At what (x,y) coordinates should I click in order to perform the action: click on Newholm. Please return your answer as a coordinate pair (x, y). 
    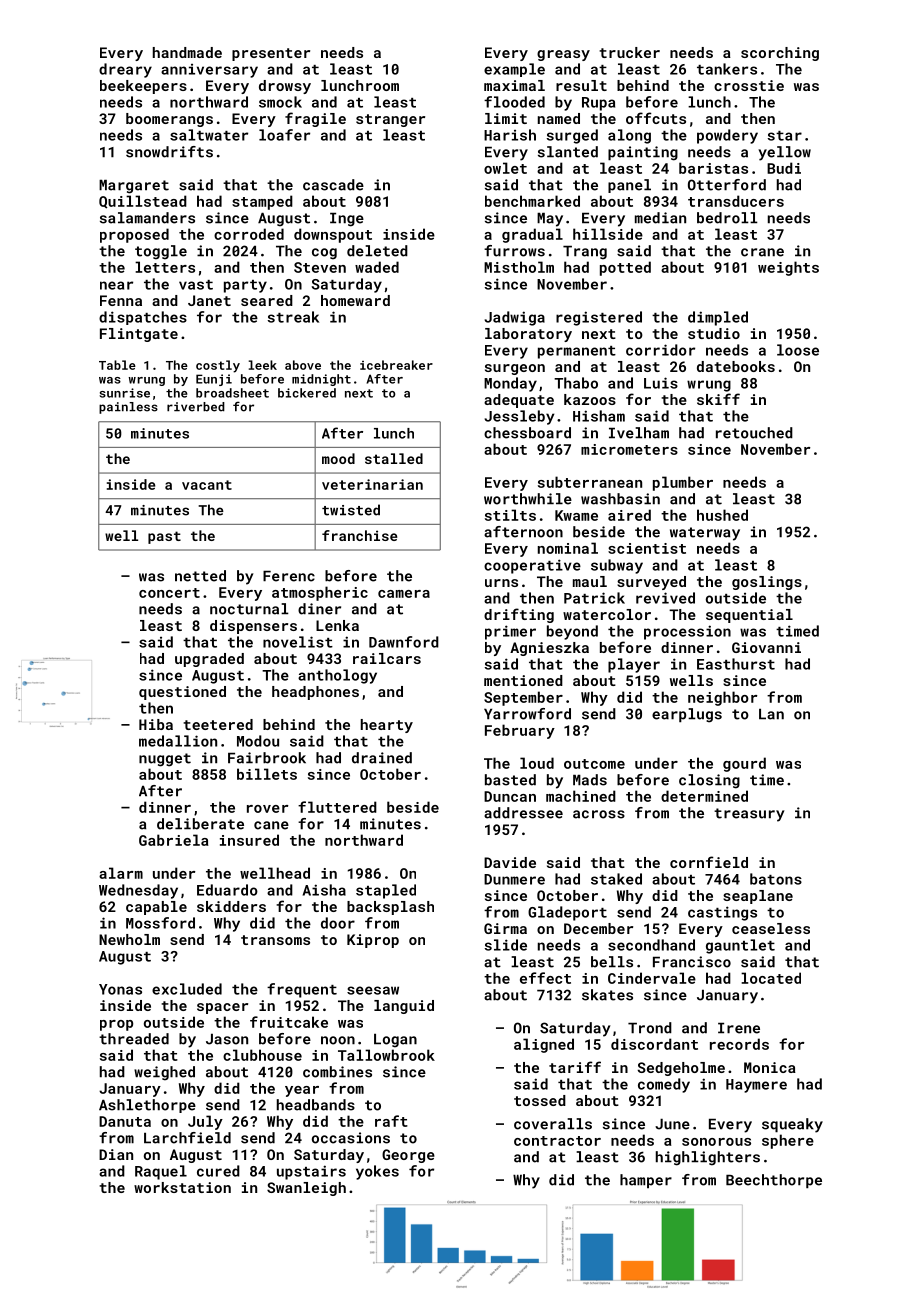
    Looking at the image, I should click on (129, 939).
